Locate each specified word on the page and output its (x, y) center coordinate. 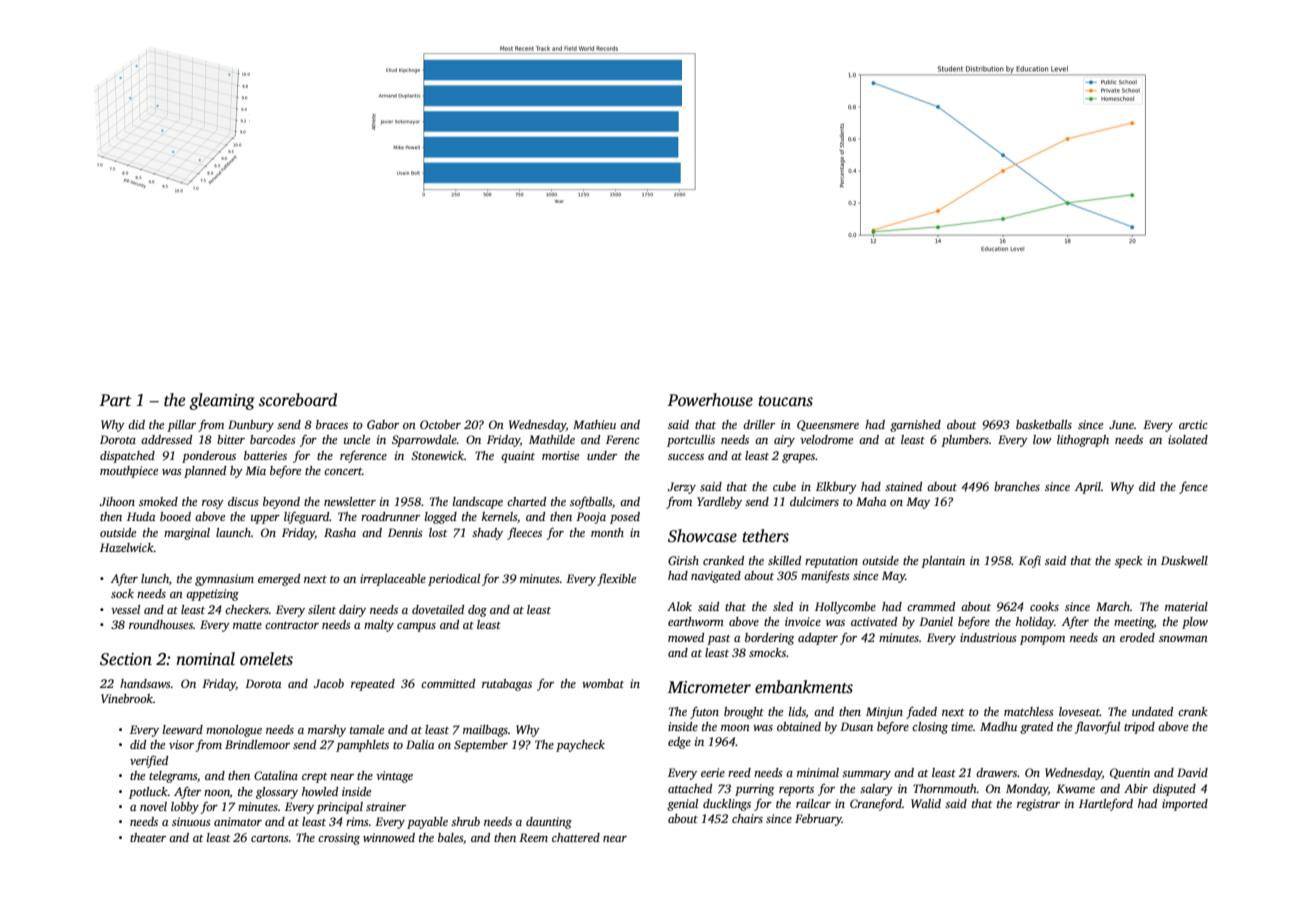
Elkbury (836, 488)
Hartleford (1106, 805)
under (602, 455)
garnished (915, 426)
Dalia (420, 744)
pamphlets (362, 746)
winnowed (389, 837)
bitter (231, 439)
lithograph (1083, 441)
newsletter (350, 501)
